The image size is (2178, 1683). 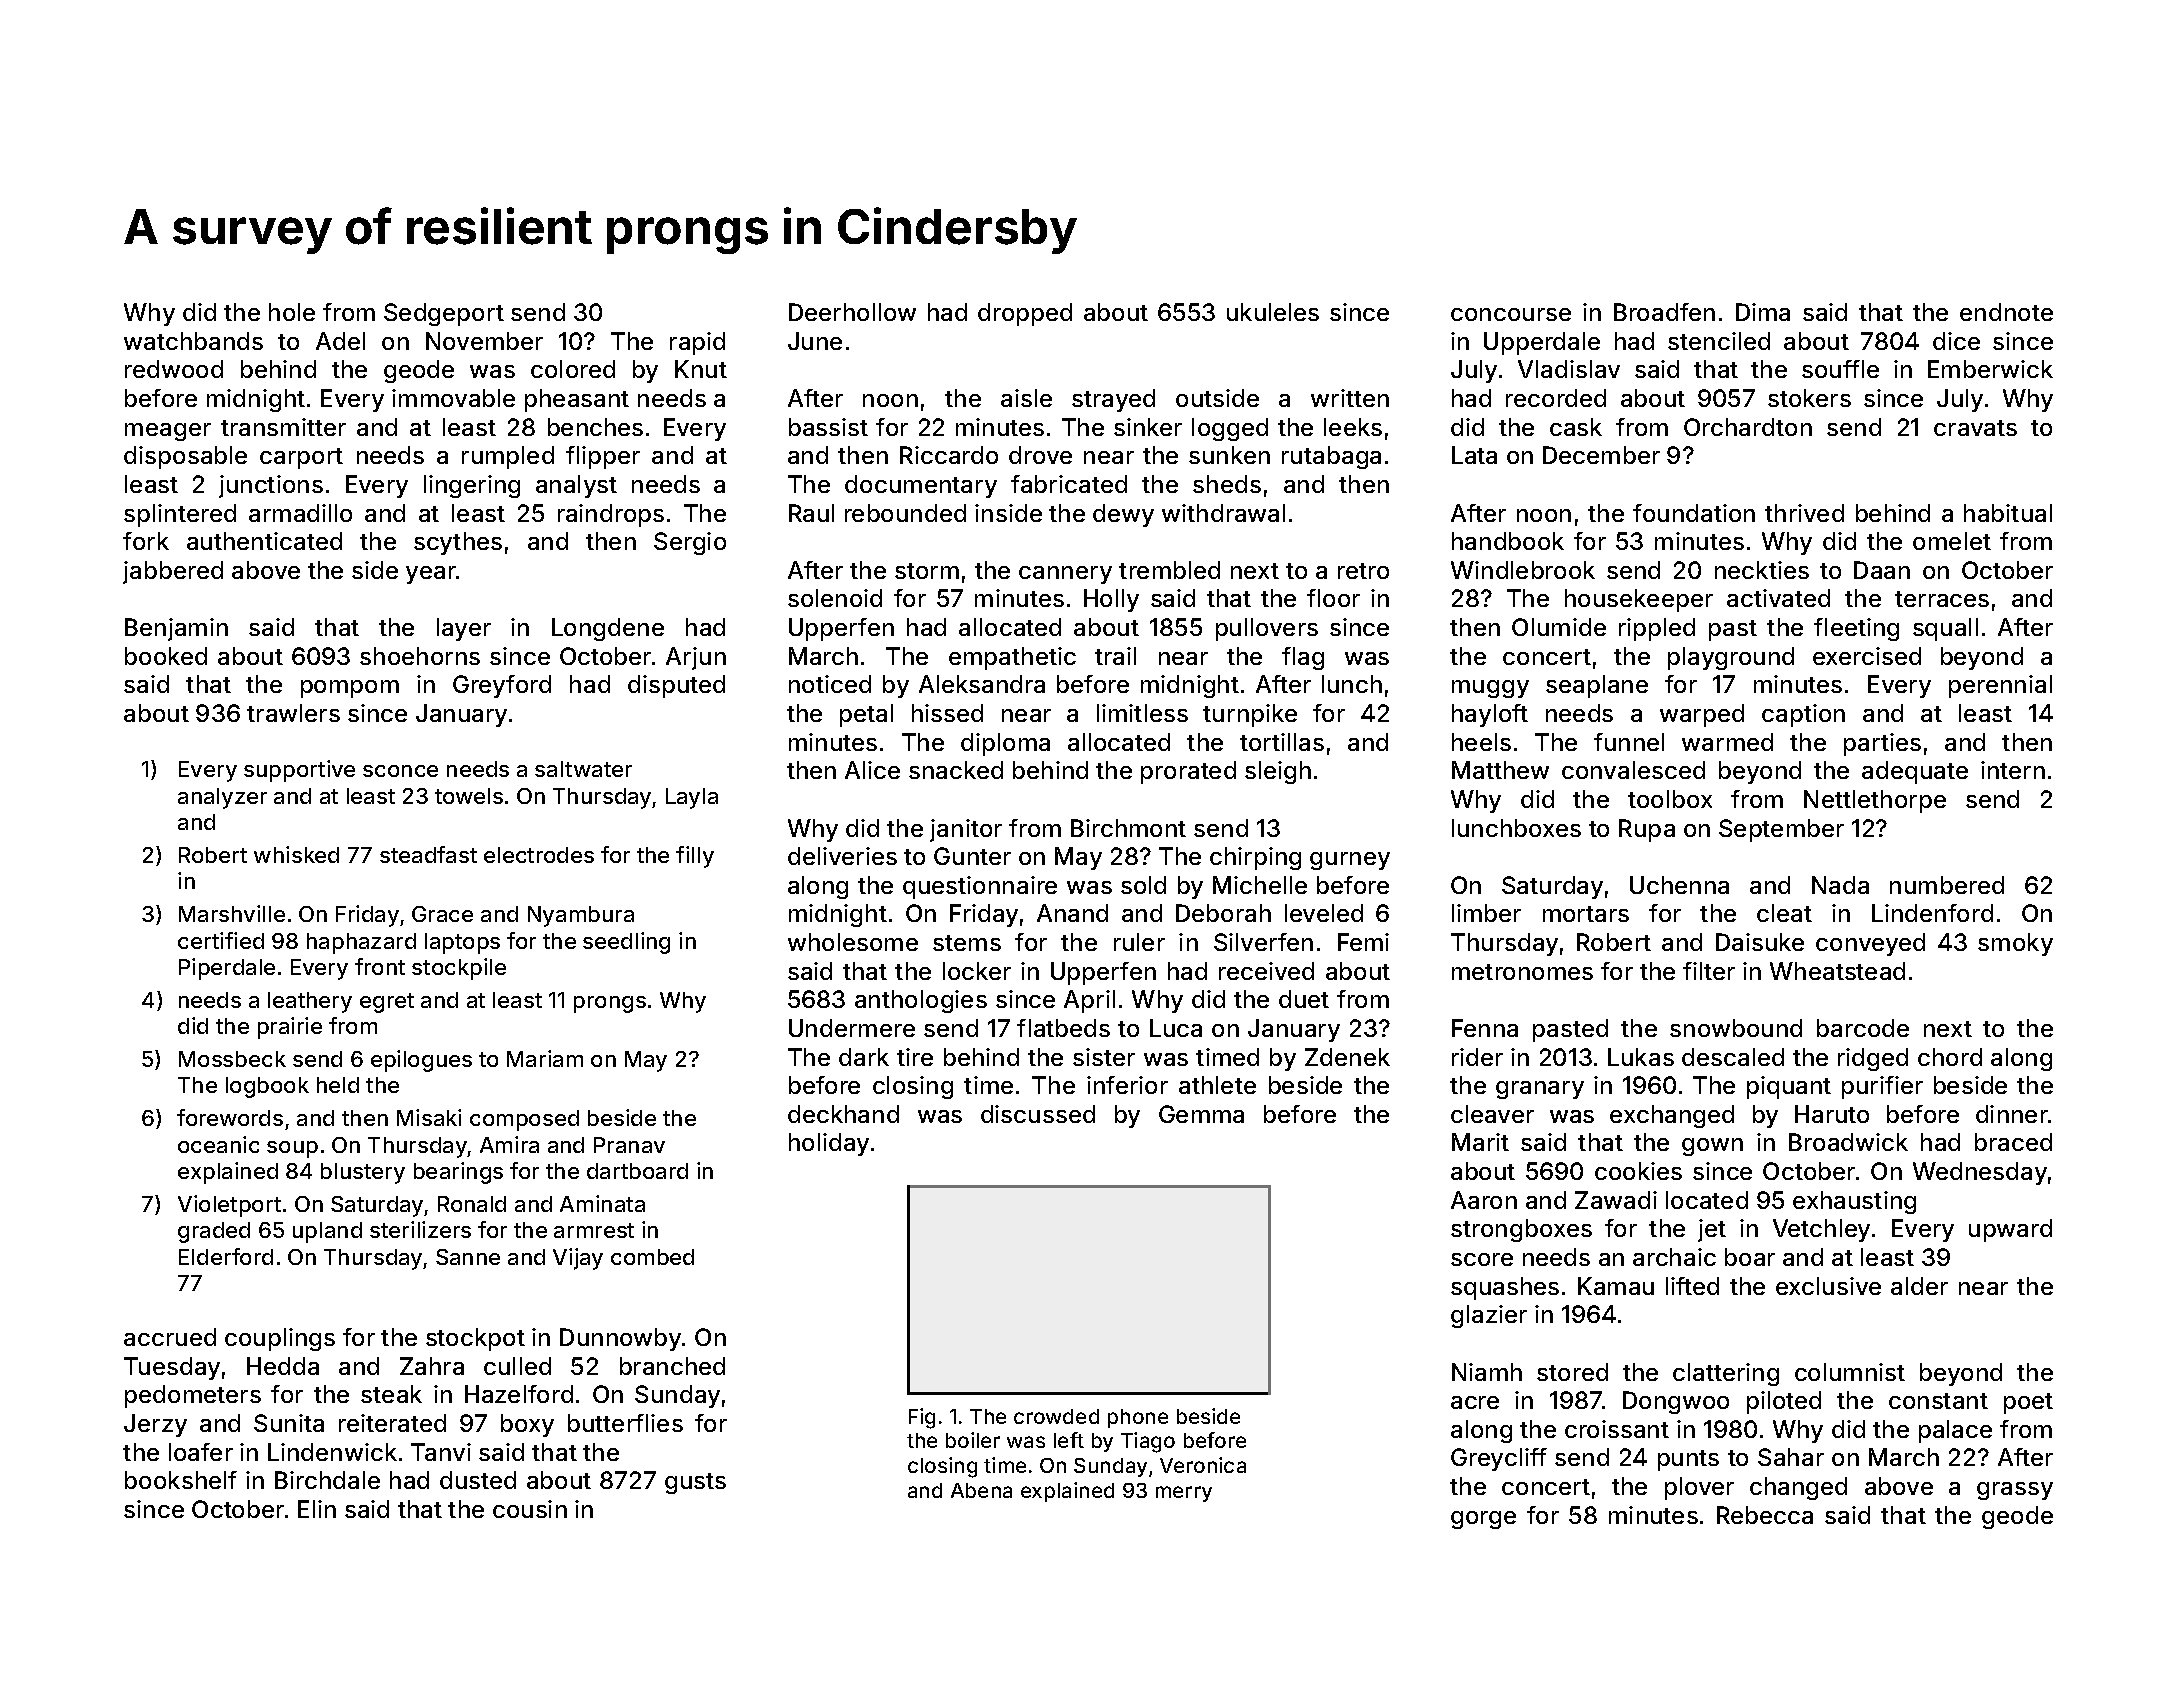 I want to click on tire, so click(x=915, y=1057).
